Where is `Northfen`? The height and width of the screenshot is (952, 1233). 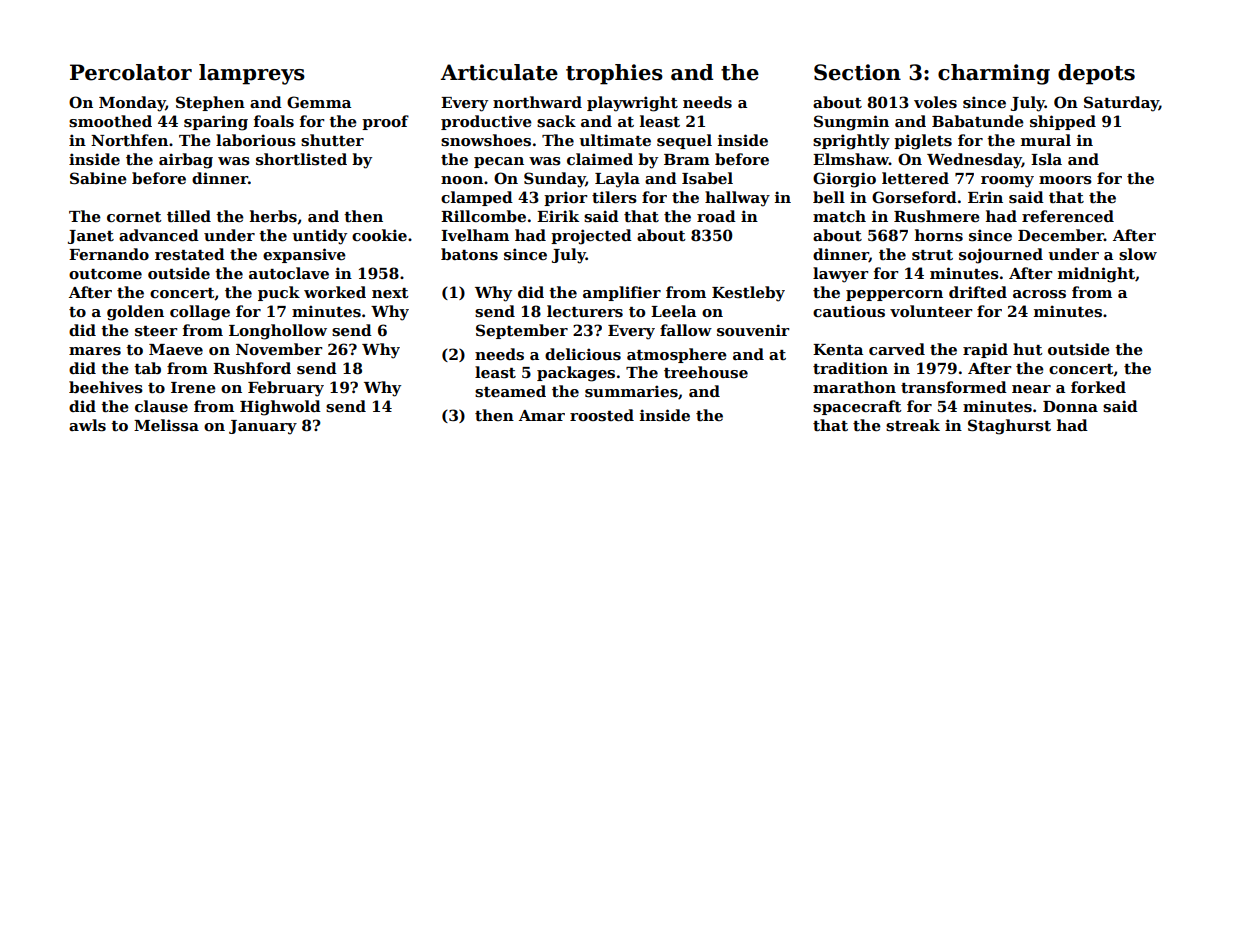 Northfen is located at coordinates (129, 140).
